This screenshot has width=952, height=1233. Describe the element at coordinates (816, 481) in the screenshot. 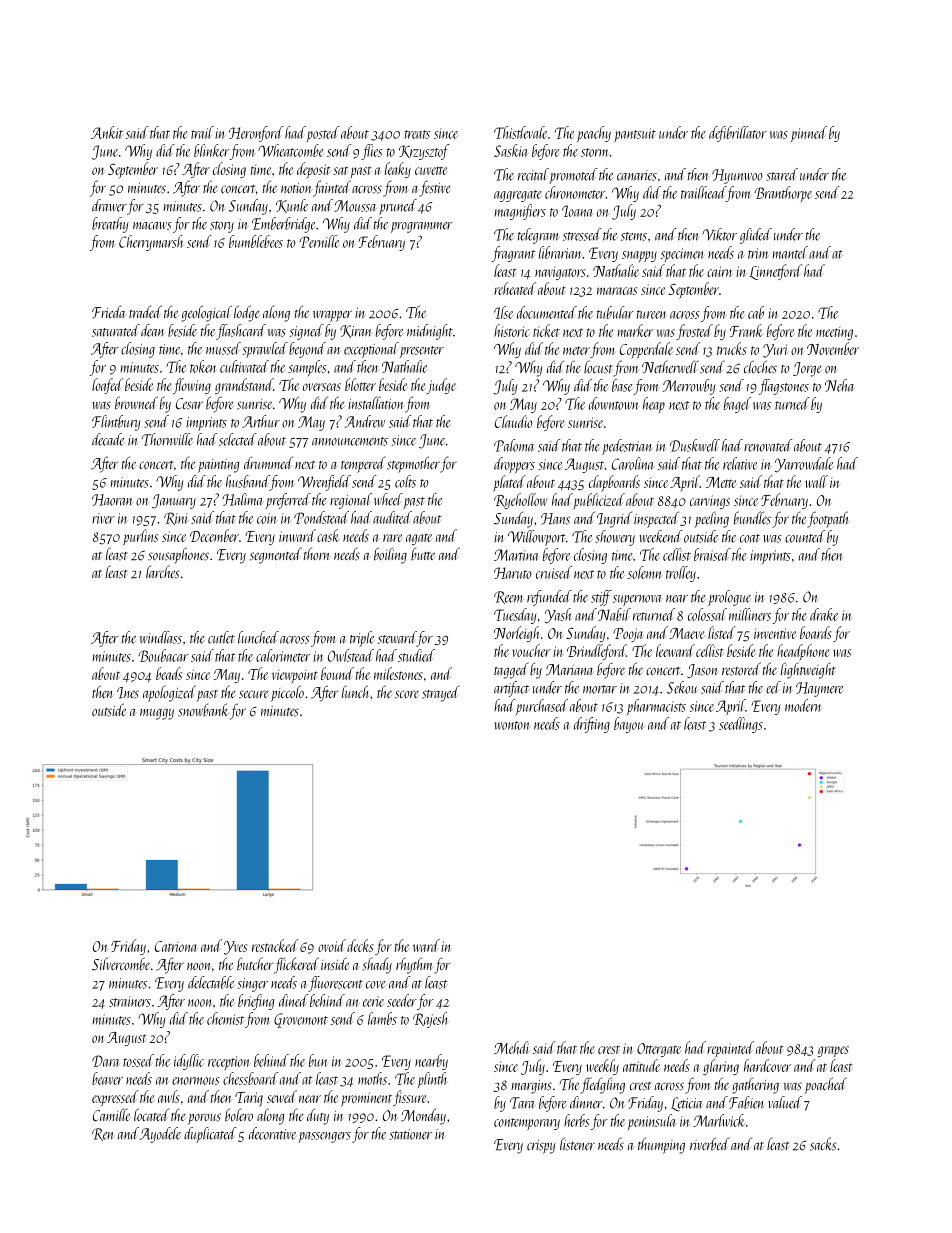

I see `wall` at that location.
